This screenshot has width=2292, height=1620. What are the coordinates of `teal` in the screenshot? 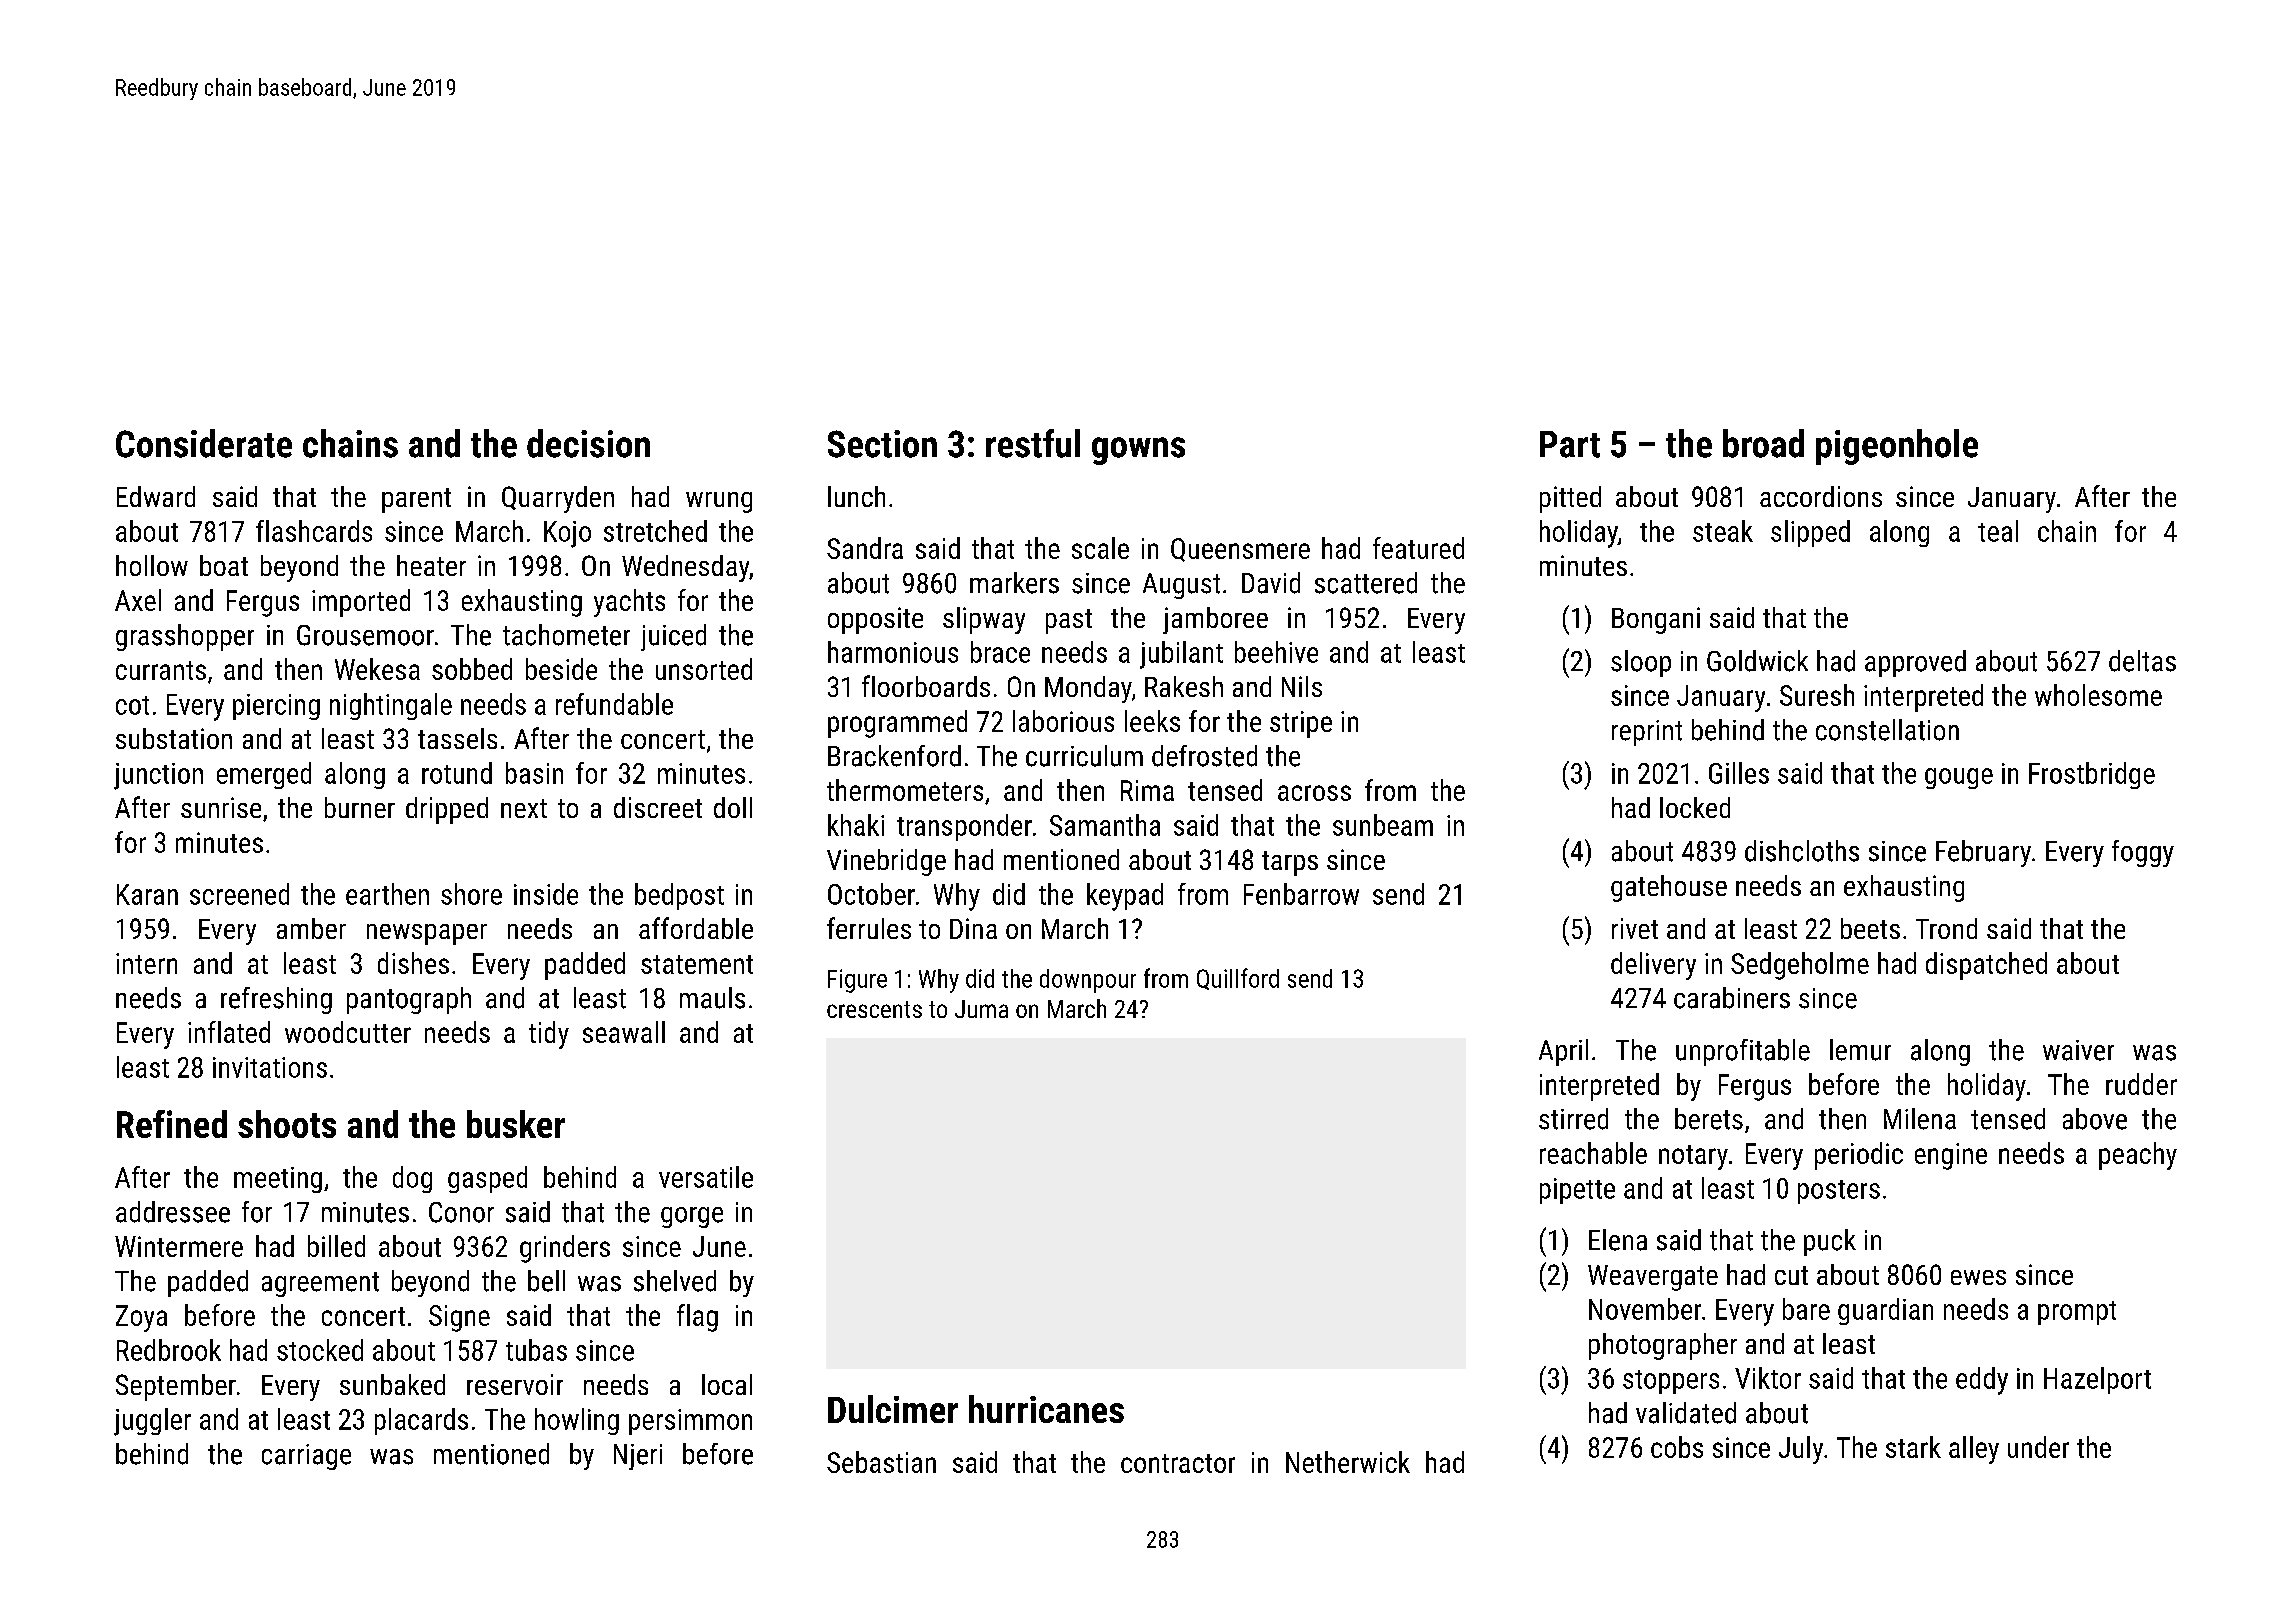 It's located at (1998, 531).
